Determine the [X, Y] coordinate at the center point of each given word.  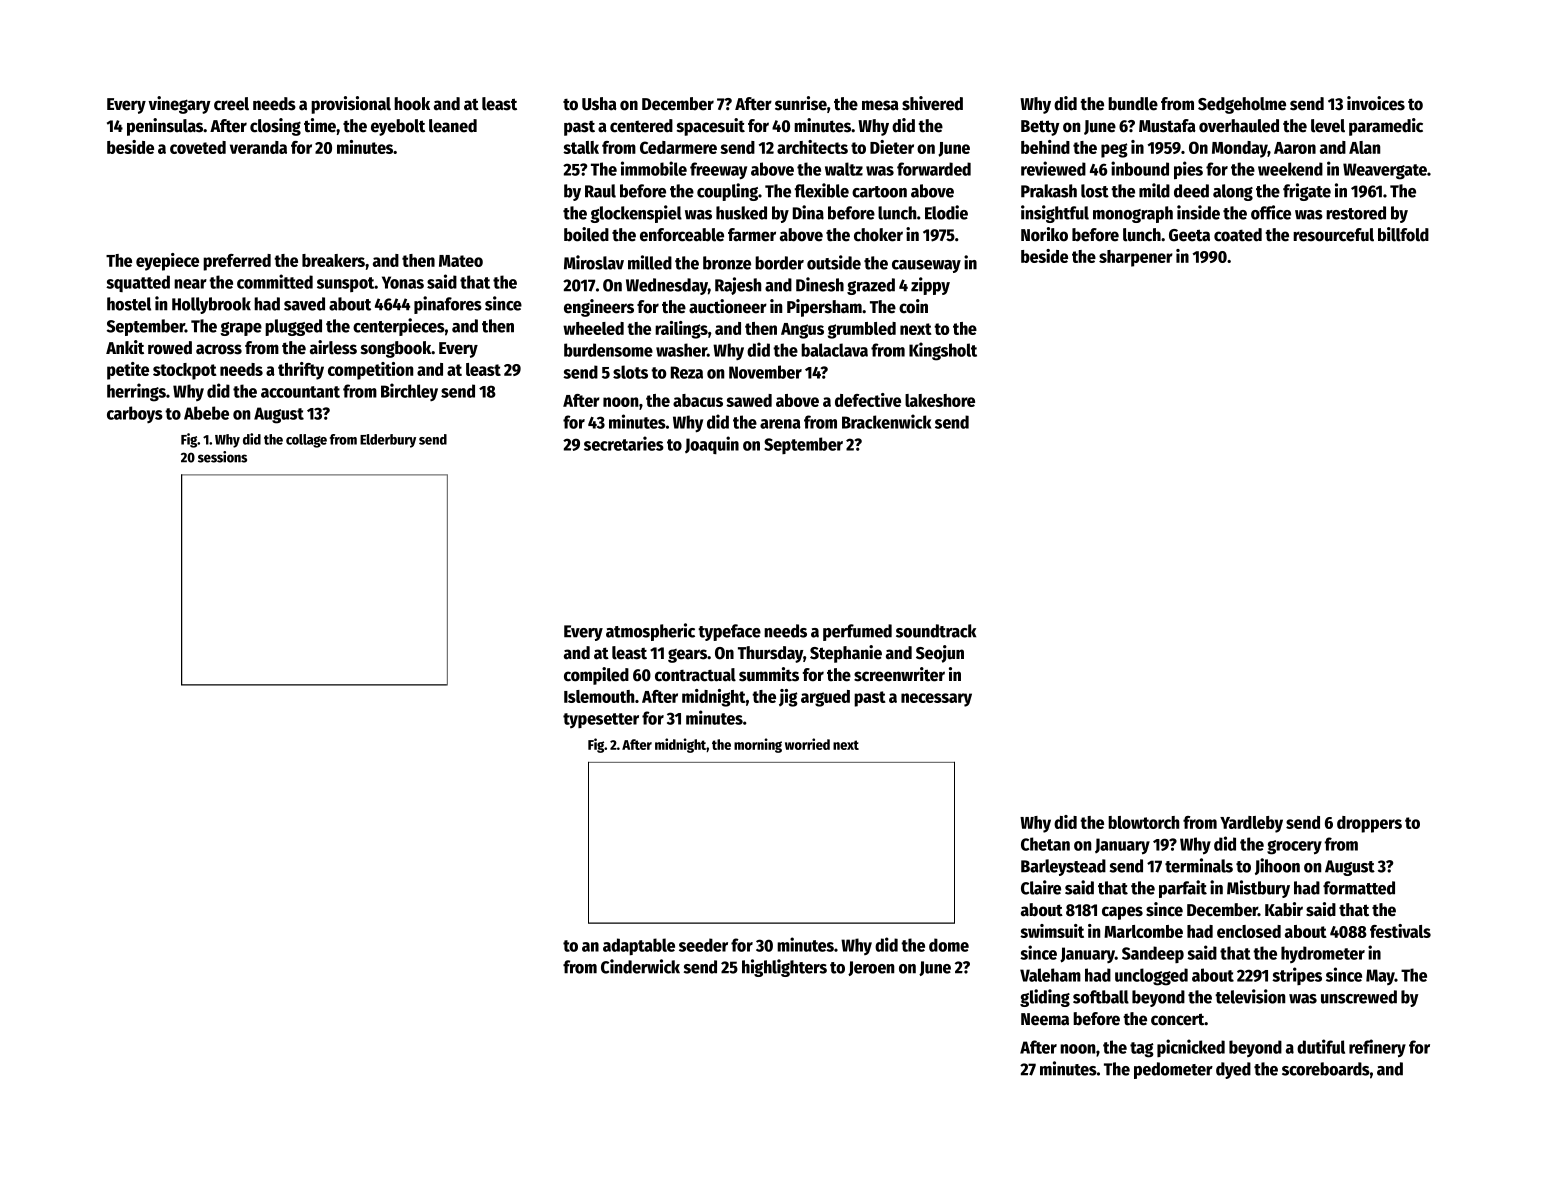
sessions [222, 457]
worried [807, 744]
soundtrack [936, 631]
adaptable [639, 946]
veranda [258, 147]
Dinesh [820, 284]
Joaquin [712, 445]
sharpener [1136, 258]
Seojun [940, 654]
